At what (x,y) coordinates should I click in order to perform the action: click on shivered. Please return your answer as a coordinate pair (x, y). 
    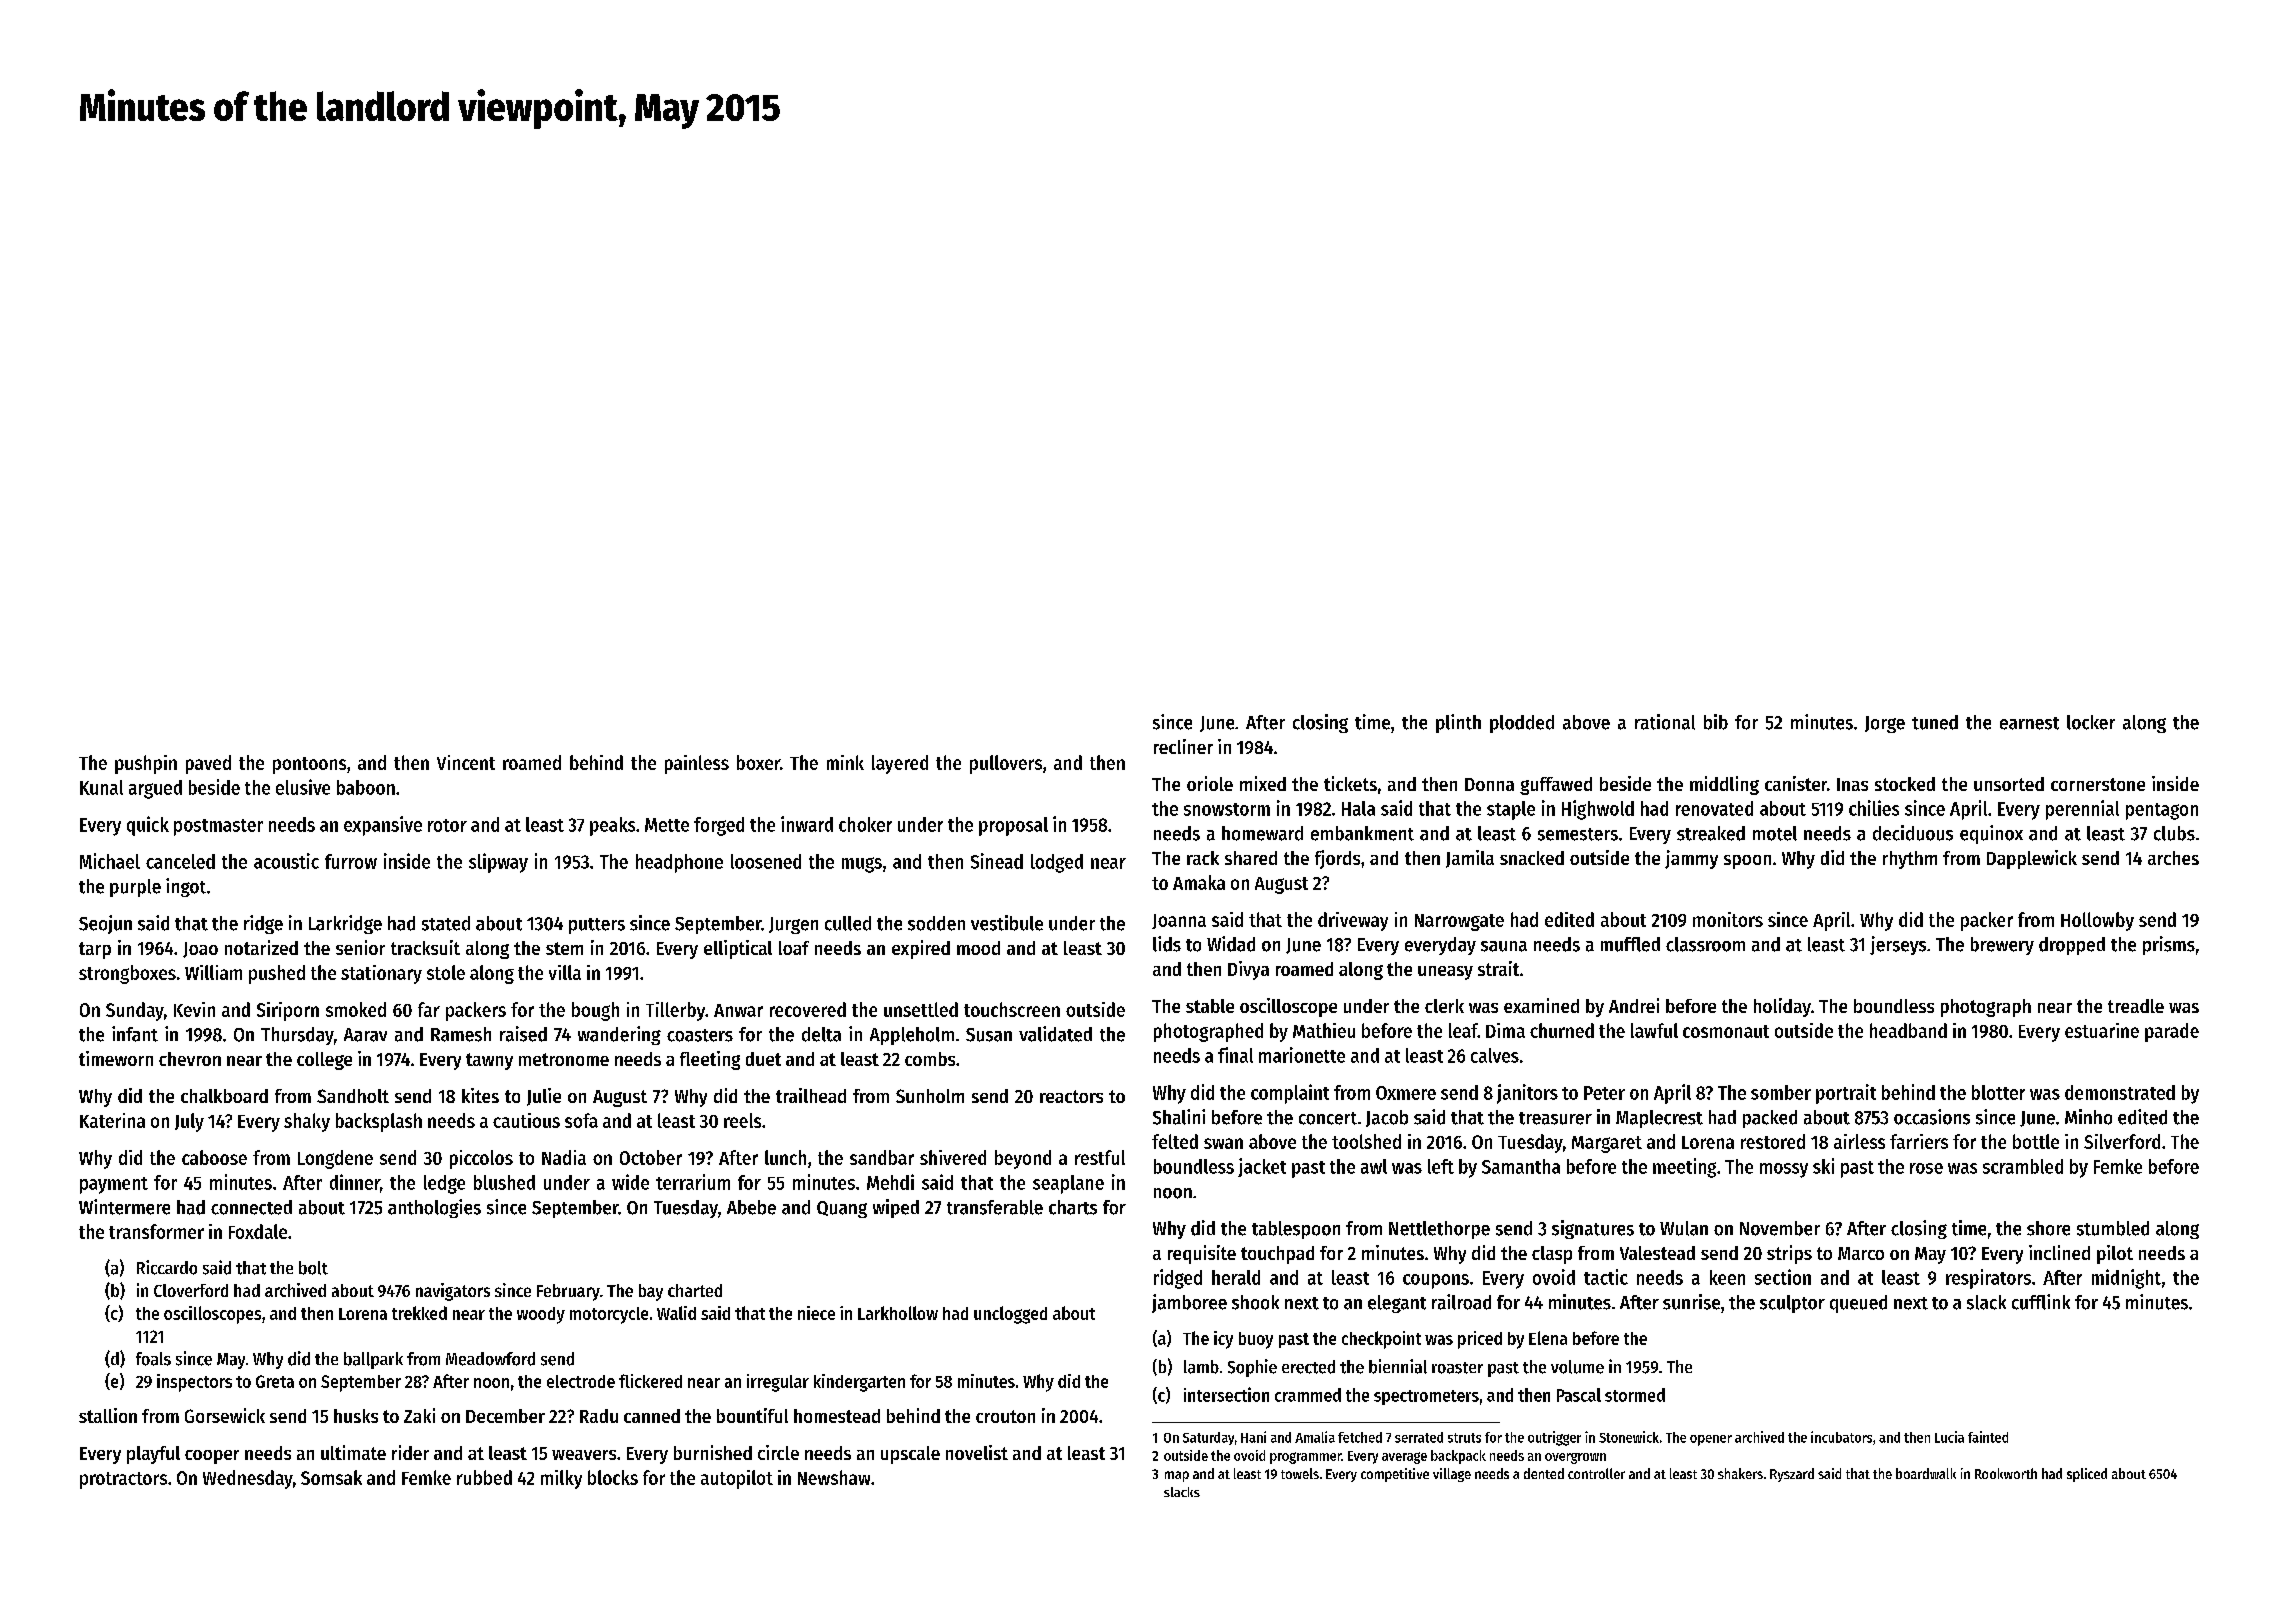
    Looking at the image, I should click on (953, 1157).
